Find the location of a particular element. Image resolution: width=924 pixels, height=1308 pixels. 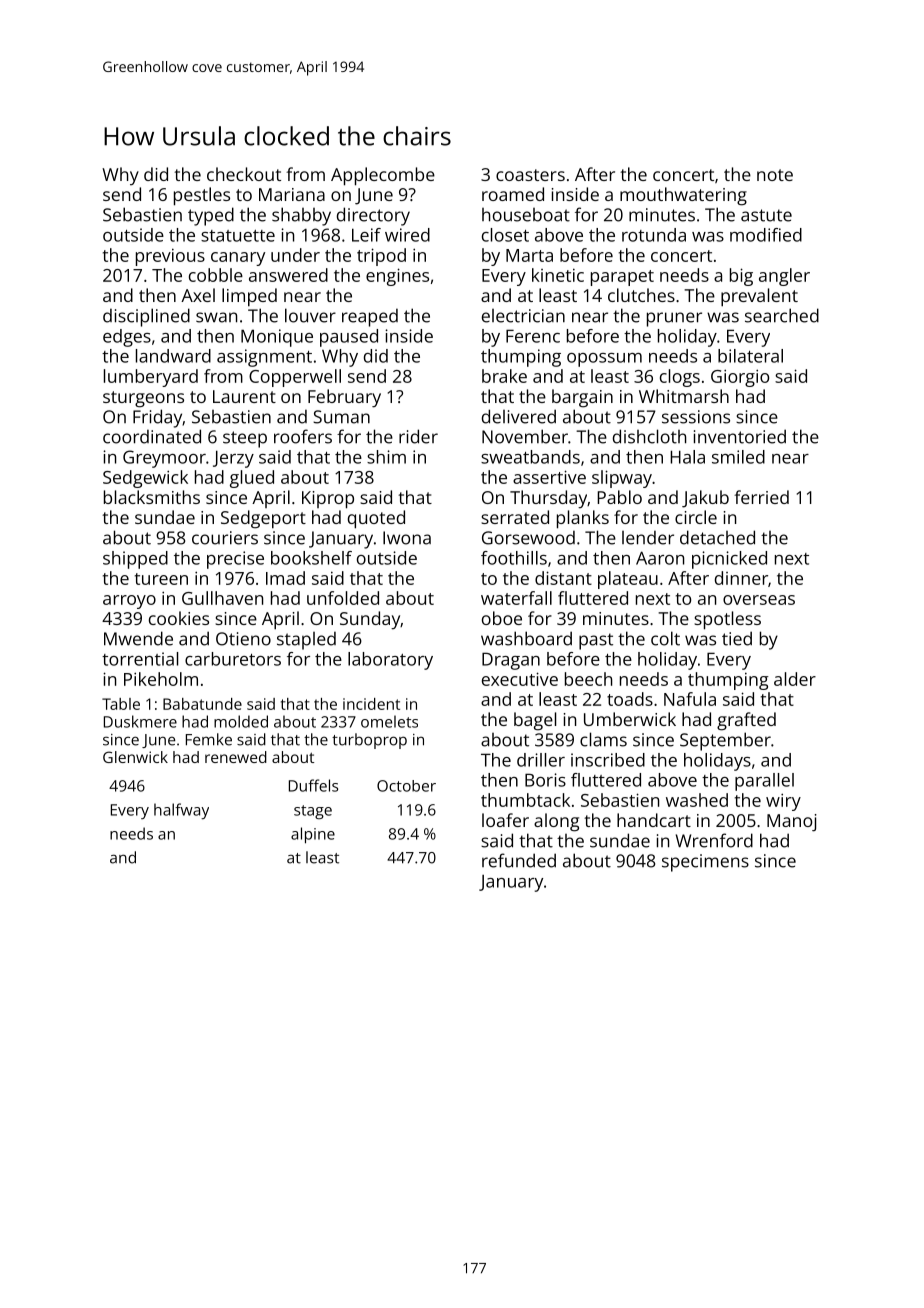

mouthwatering is located at coordinates (683, 196).
